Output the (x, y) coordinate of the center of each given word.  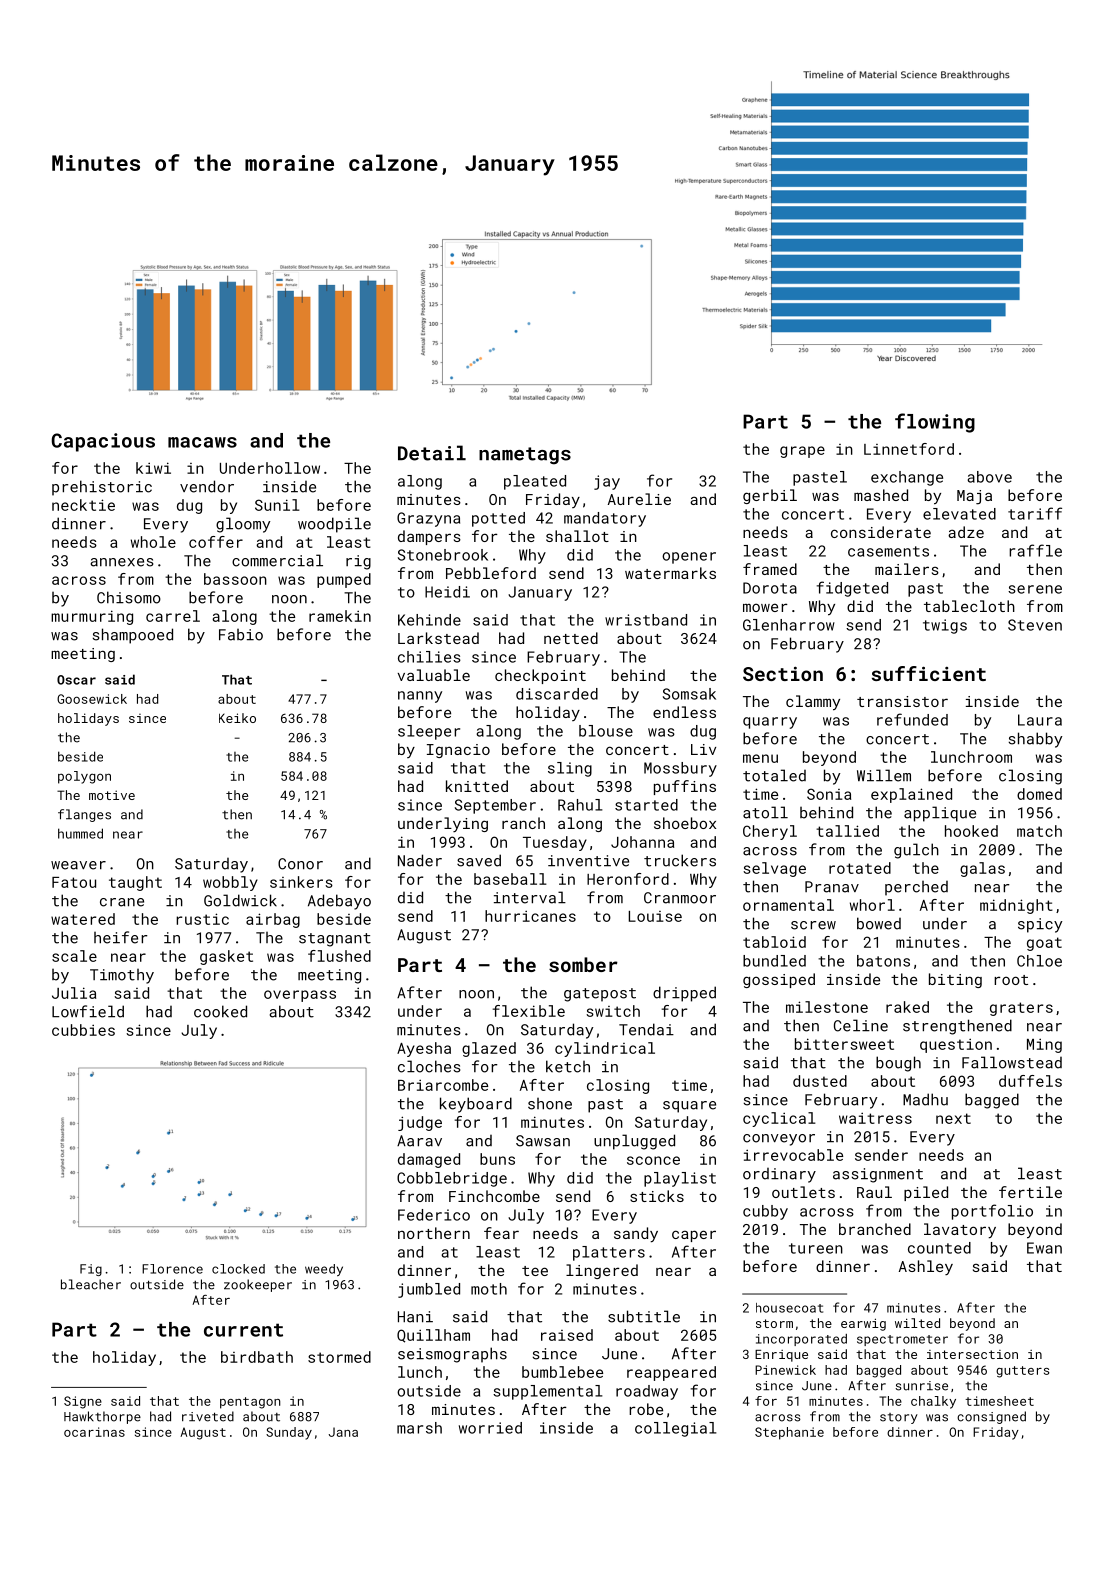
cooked (220, 1011)
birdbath (257, 1357)
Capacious (103, 442)
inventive (588, 861)
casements (888, 551)
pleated (535, 482)
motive (112, 795)
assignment (878, 1175)
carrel (173, 616)
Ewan (1044, 1248)
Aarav (419, 1141)
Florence (172, 1269)
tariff (1035, 513)
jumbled (429, 1290)
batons (883, 961)
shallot (577, 536)
